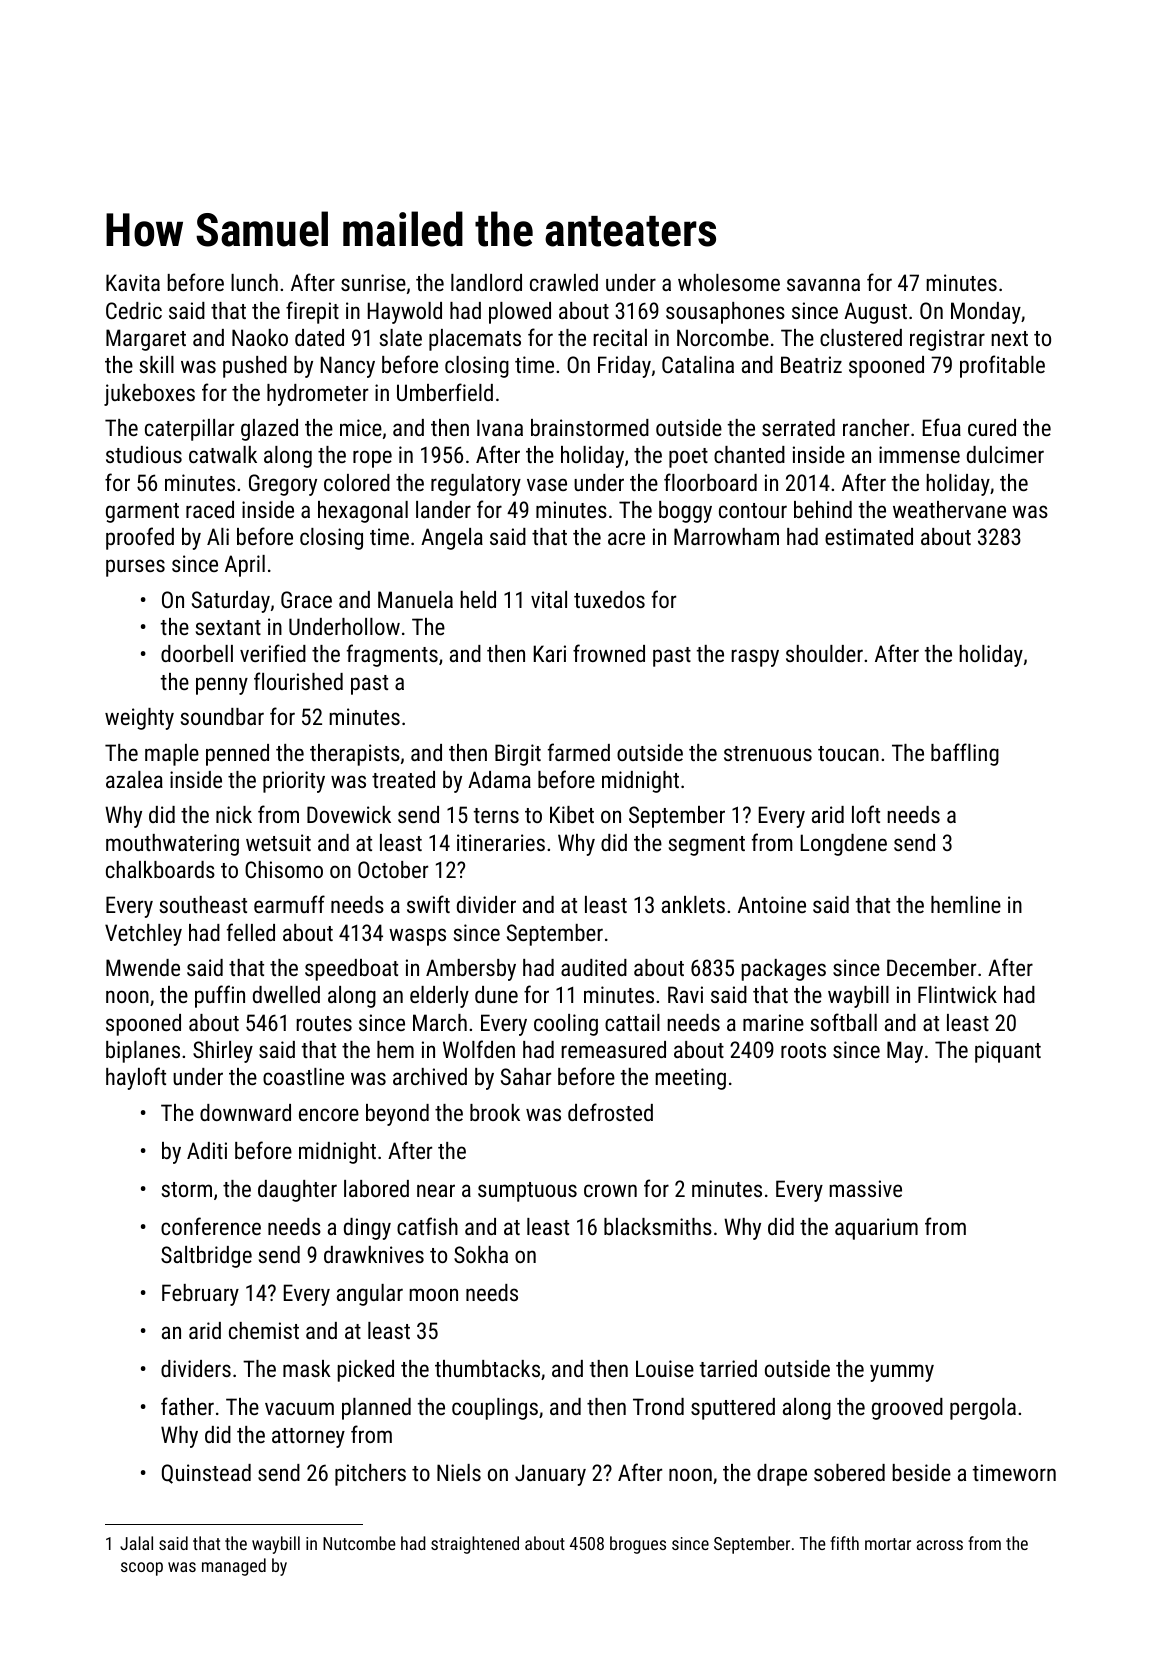  I want to click on baffling, so click(965, 754).
